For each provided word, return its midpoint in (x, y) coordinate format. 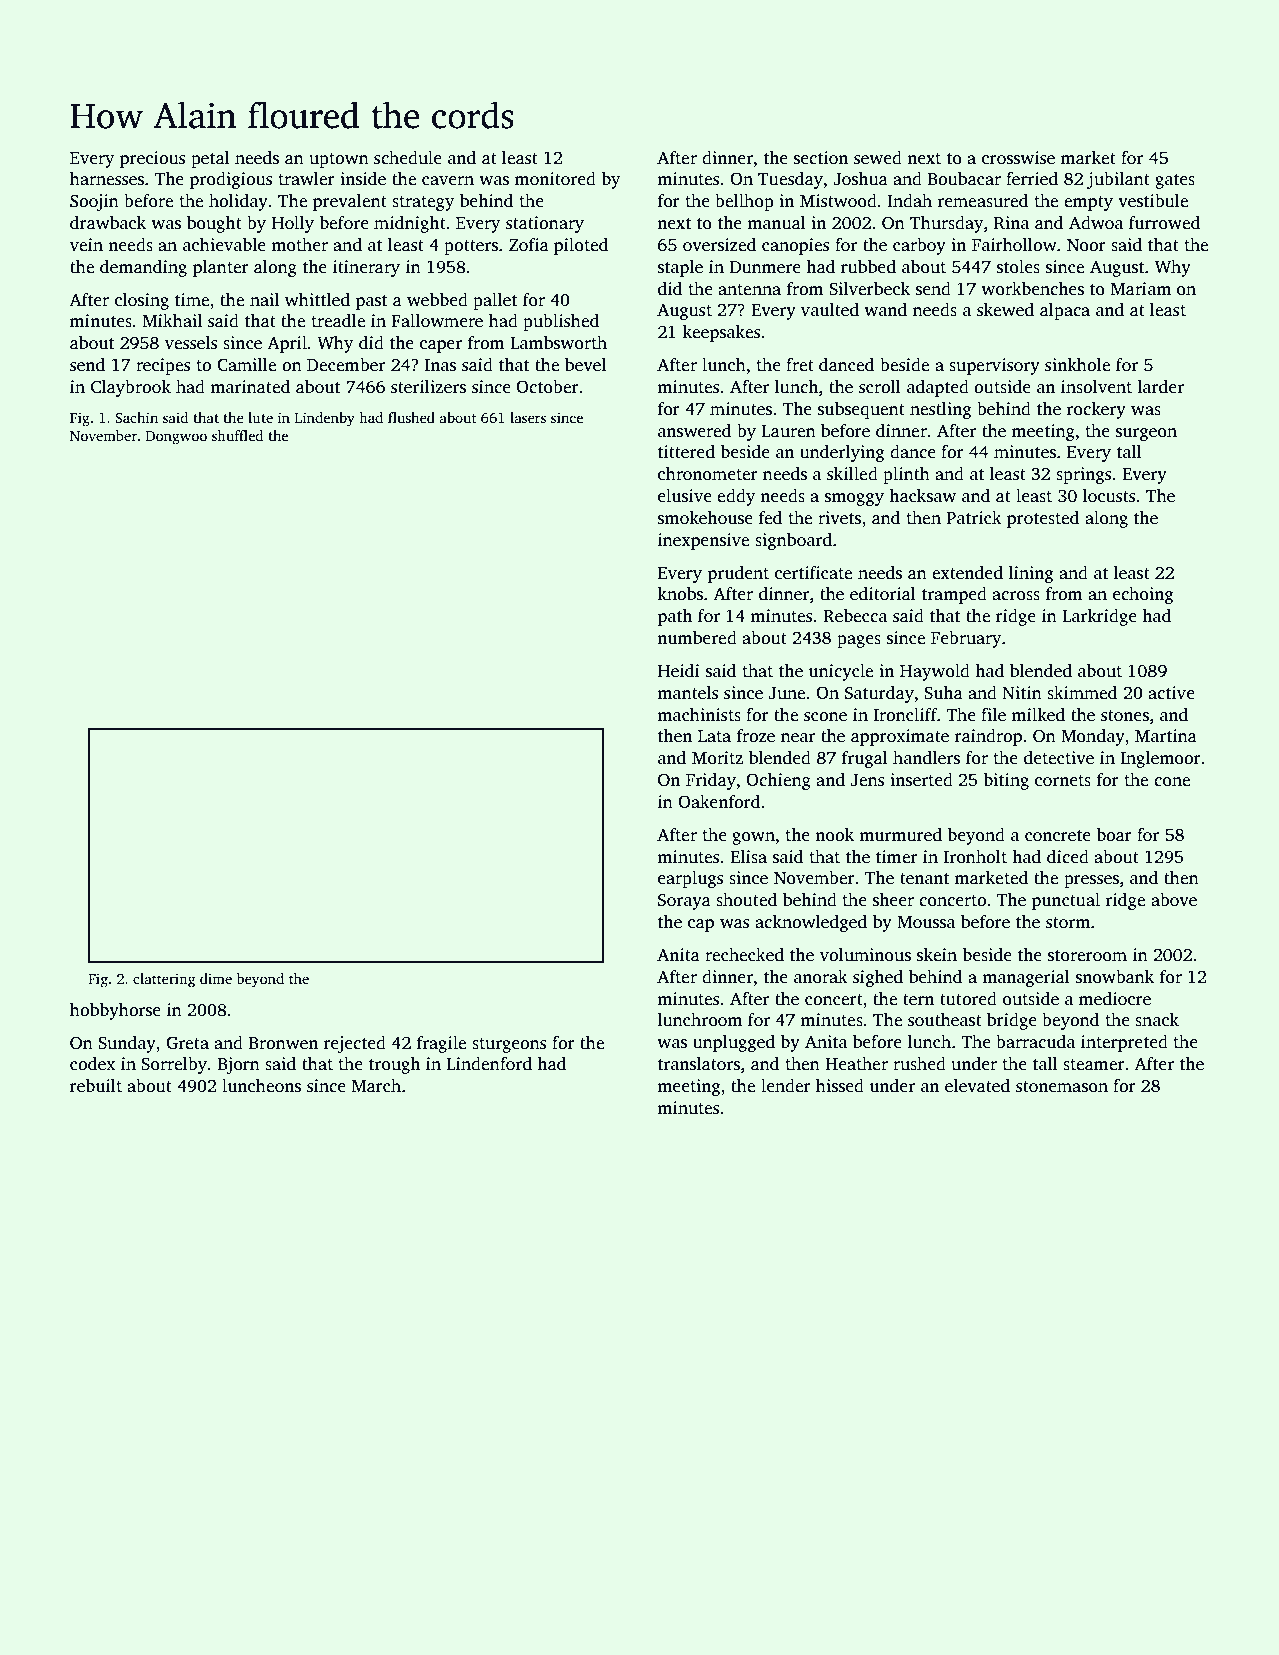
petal (210, 159)
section (821, 158)
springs (1083, 475)
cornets (1063, 781)
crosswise (1018, 158)
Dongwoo (176, 438)
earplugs (690, 879)
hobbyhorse (115, 1011)
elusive (685, 496)
